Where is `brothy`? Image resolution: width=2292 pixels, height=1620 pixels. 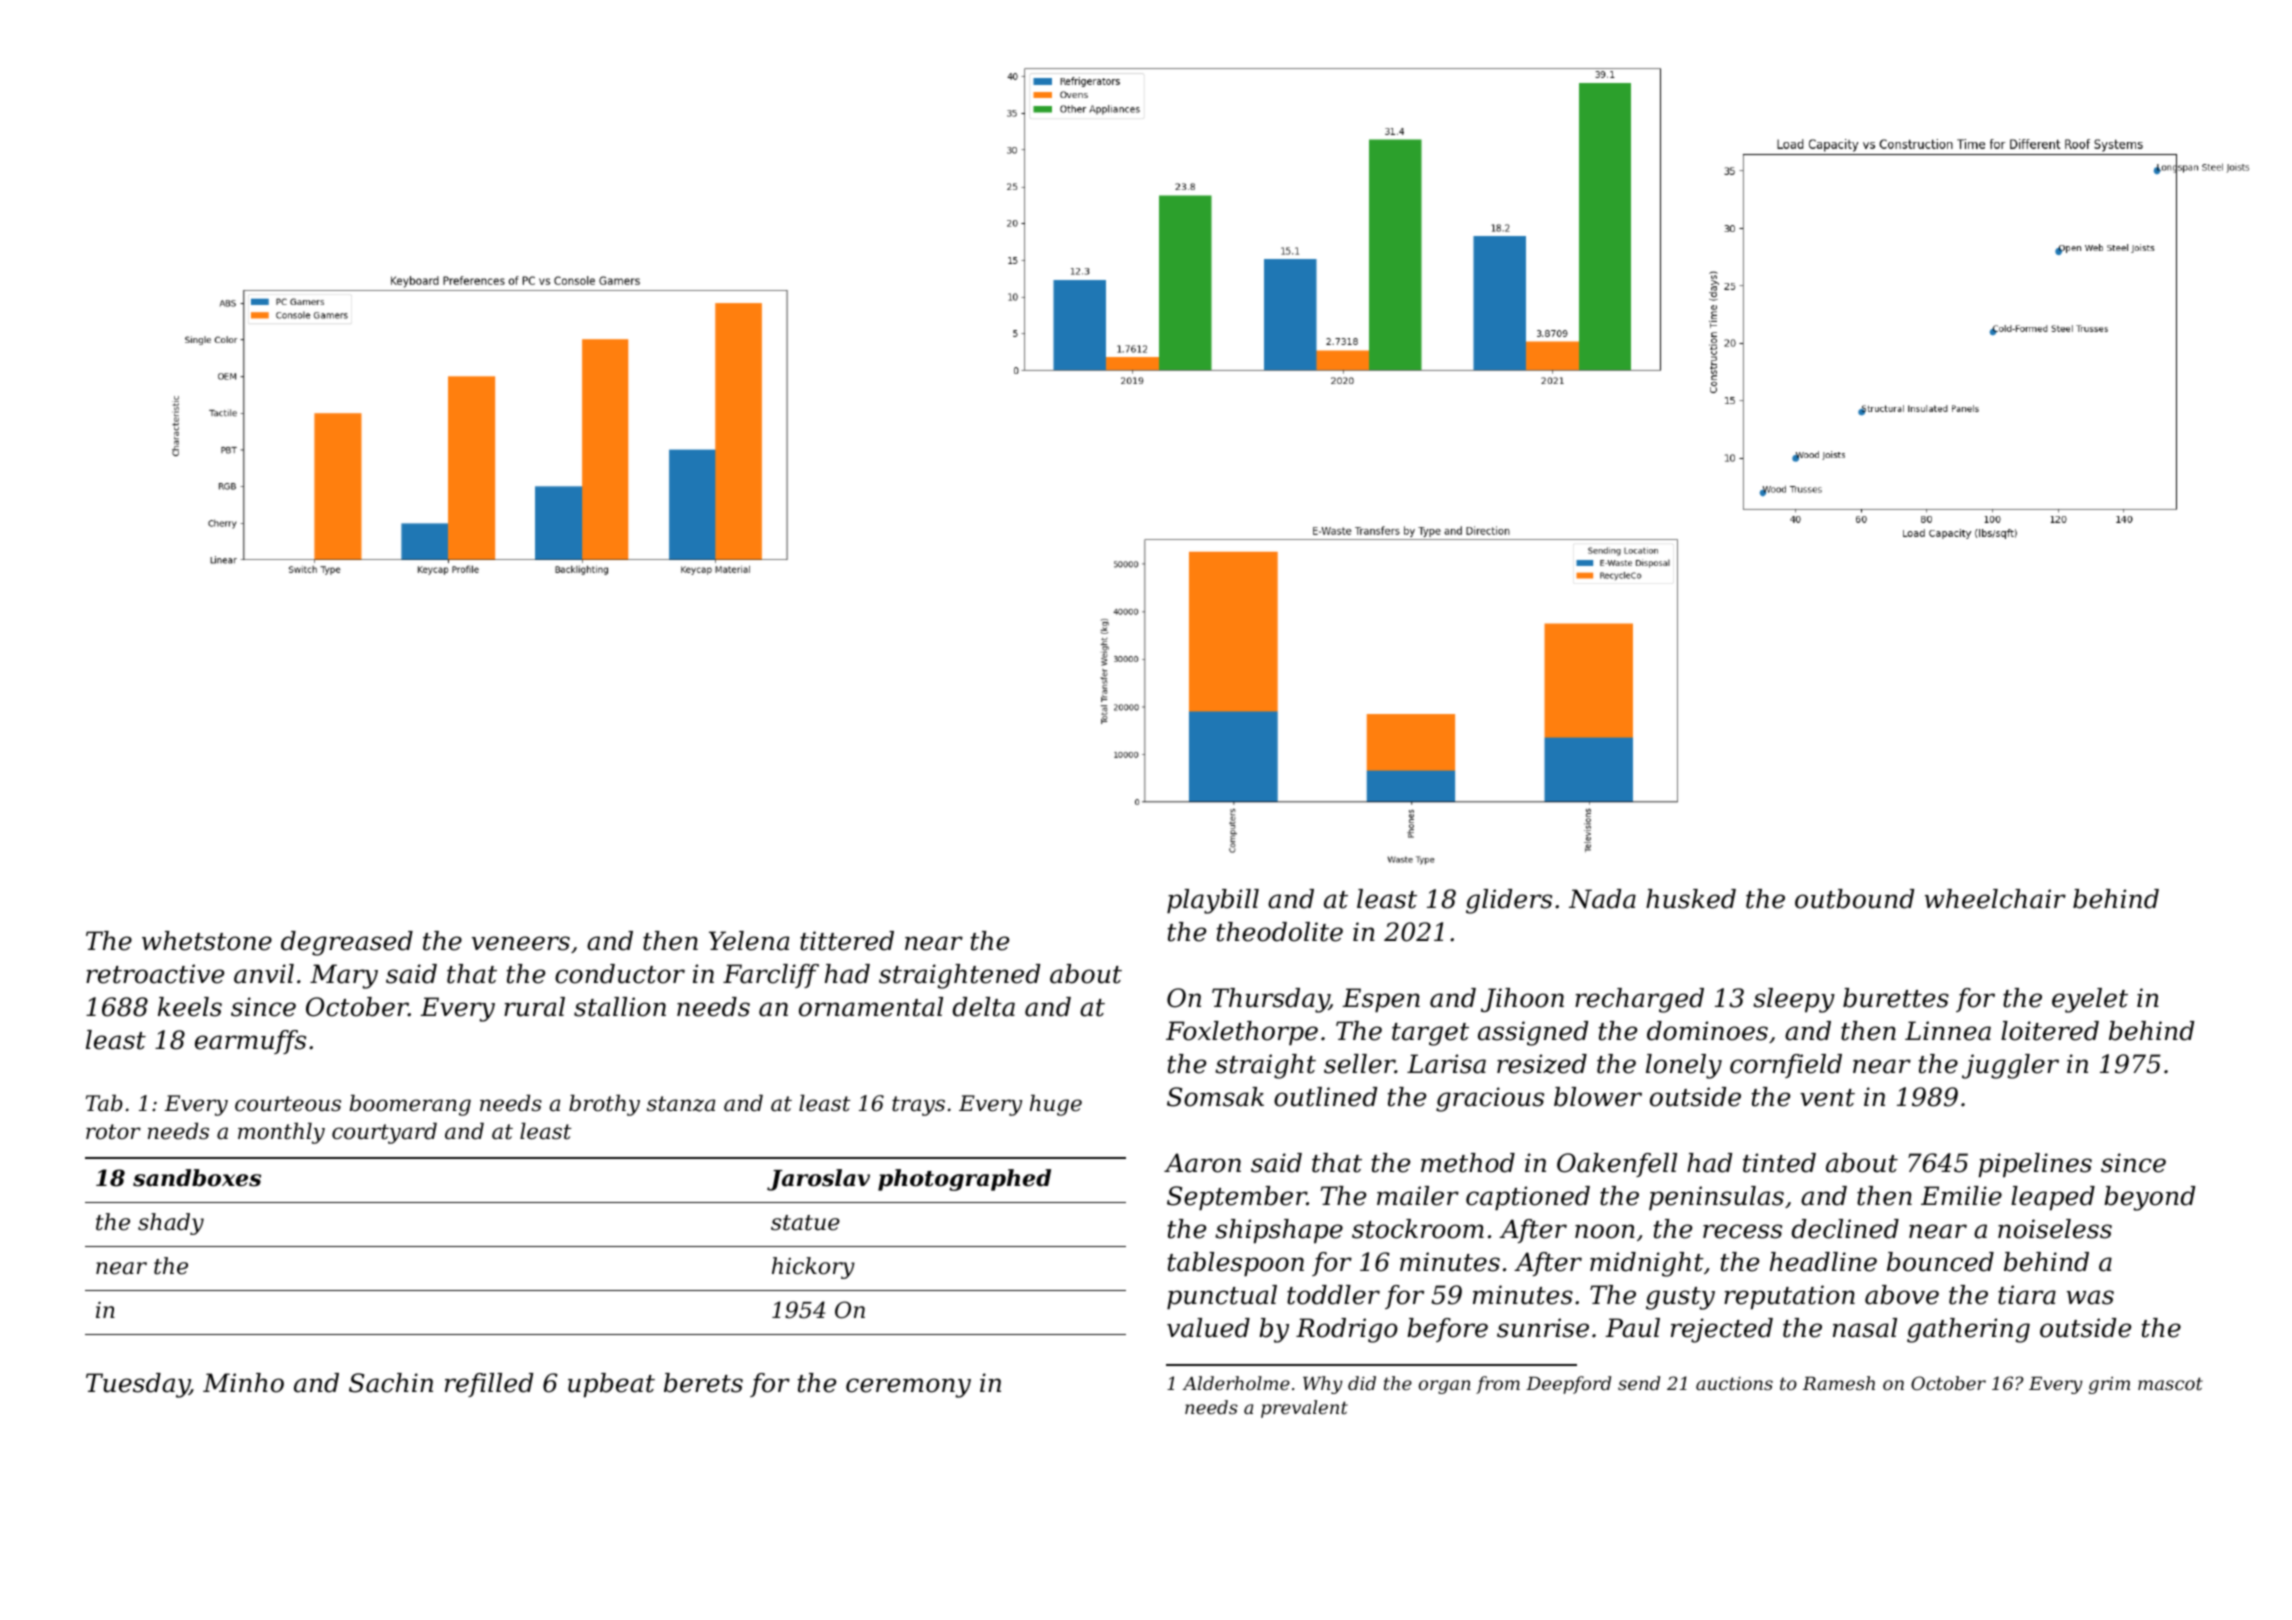 brothy is located at coordinates (604, 1105).
